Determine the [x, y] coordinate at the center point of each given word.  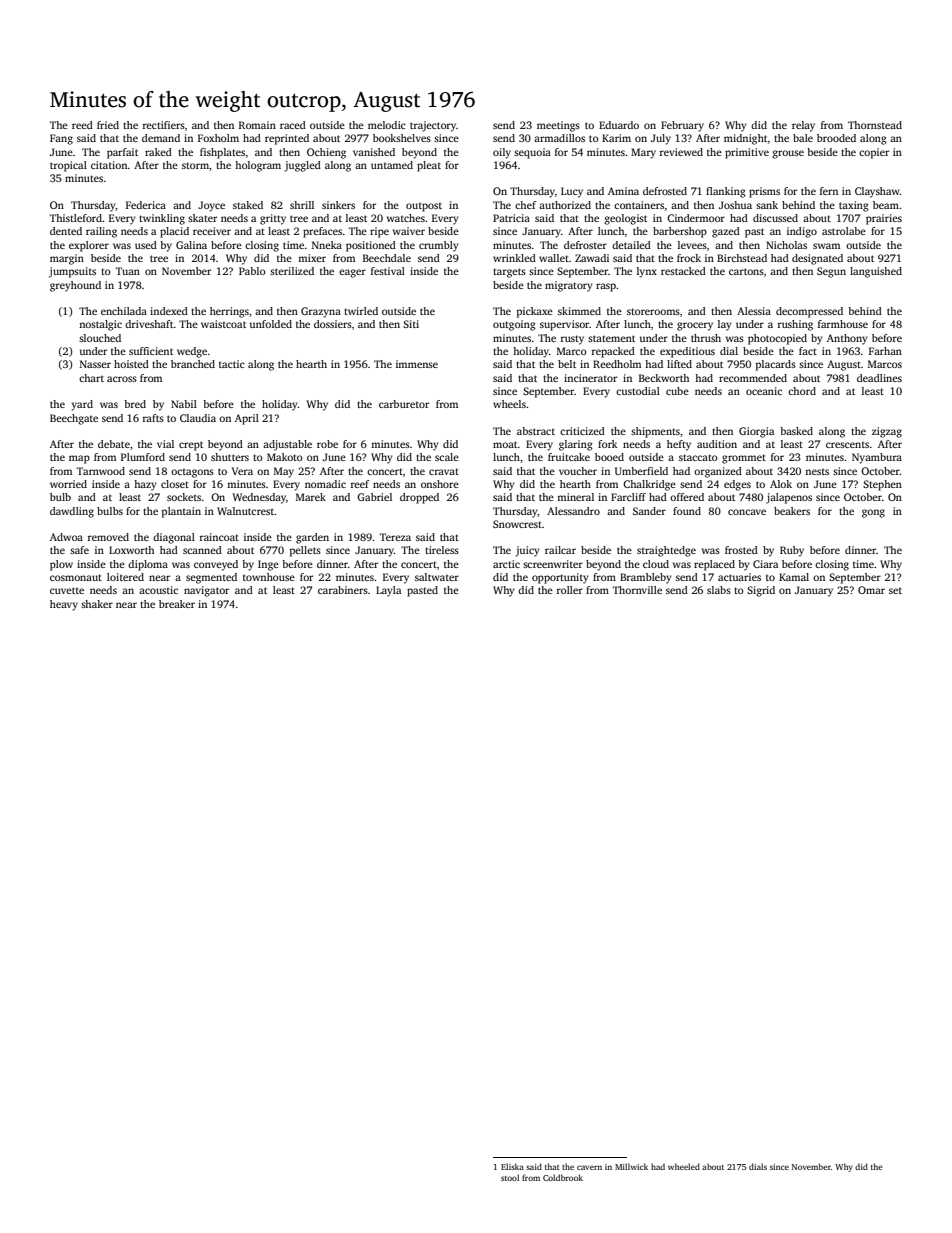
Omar [871, 590]
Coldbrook [563, 1177]
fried [108, 125]
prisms [764, 192]
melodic [387, 125]
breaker [177, 604]
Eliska [512, 1166]
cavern [589, 1167]
